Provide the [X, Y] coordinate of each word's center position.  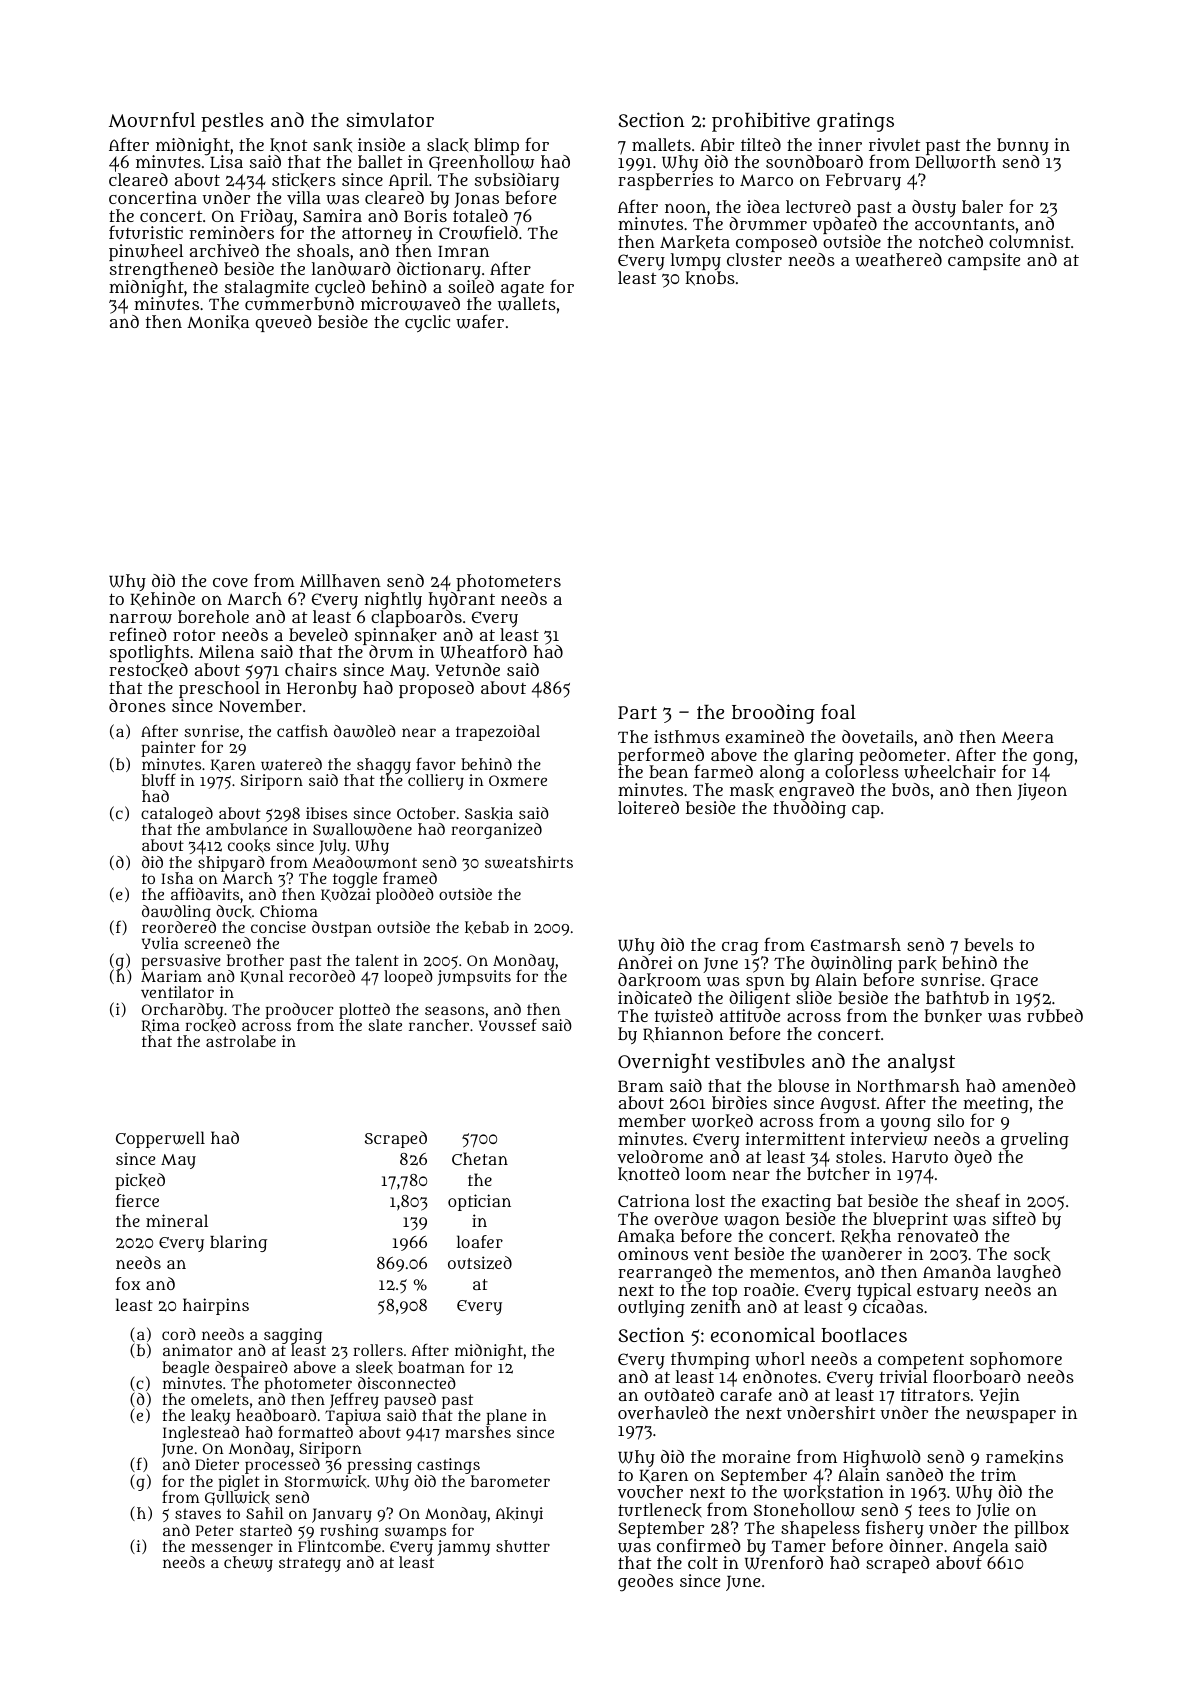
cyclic [427, 323]
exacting [796, 1203]
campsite [984, 261]
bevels [988, 944]
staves [198, 1513]
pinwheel [146, 252]
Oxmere [518, 780]
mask [752, 790]
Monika [218, 322]
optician [479, 1202]
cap [866, 811]
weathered [898, 260]
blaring [238, 1243]
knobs [710, 278]
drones [137, 705]
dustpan [342, 929]
